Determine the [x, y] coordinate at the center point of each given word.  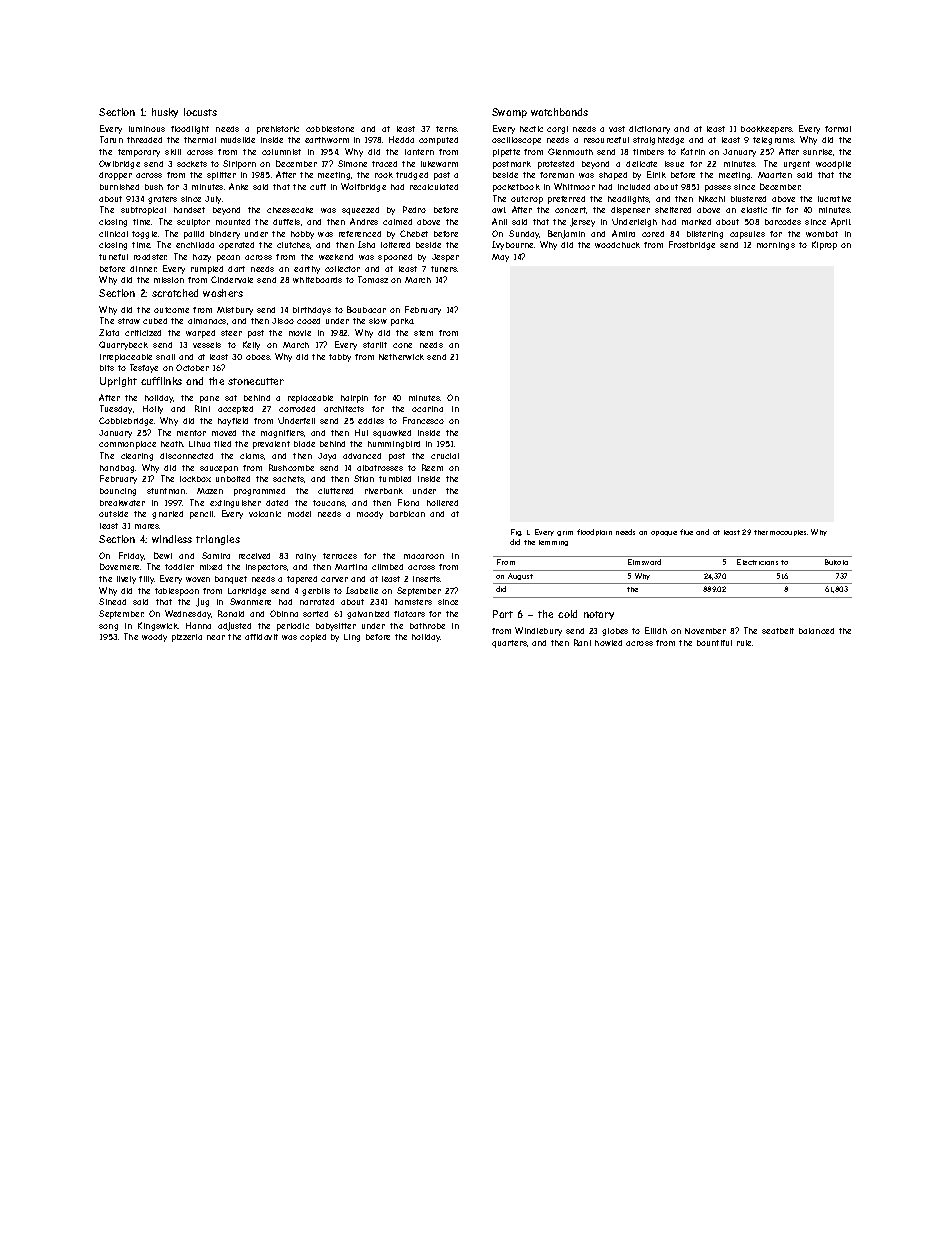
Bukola [836, 562]
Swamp [509, 113]
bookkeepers [767, 130]
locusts [200, 112]
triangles [218, 540]
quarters [509, 644]
